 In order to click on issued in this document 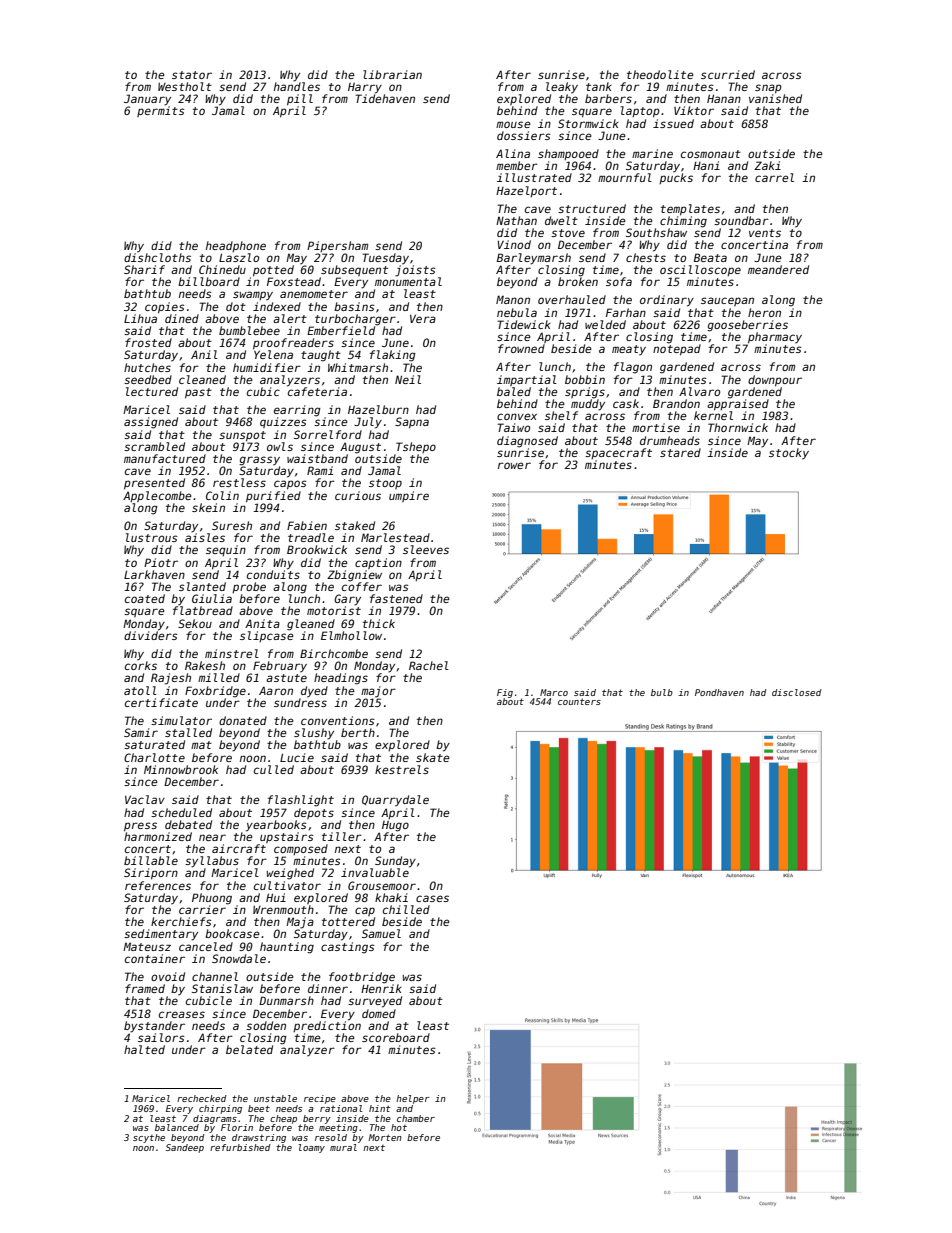, I will do `click(673, 123)`.
